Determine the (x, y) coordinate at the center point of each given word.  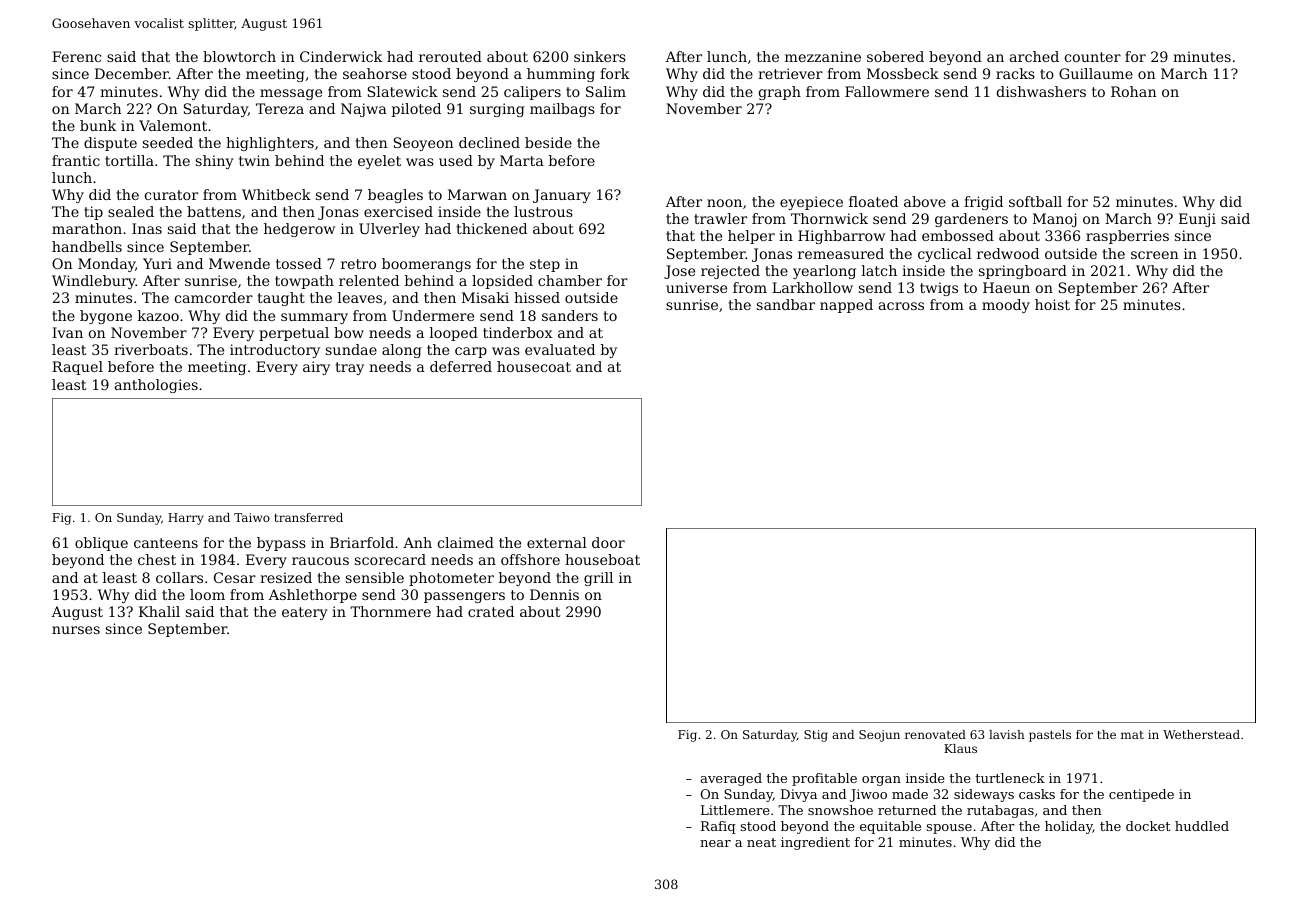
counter (1093, 57)
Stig (816, 736)
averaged (731, 779)
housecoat (534, 366)
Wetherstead (1201, 734)
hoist (1052, 304)
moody (1006, 306)
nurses (76, 630)
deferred (461, 366)
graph (780, 93)
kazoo (158, 315)
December (132, 73)
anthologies (156, 386)
